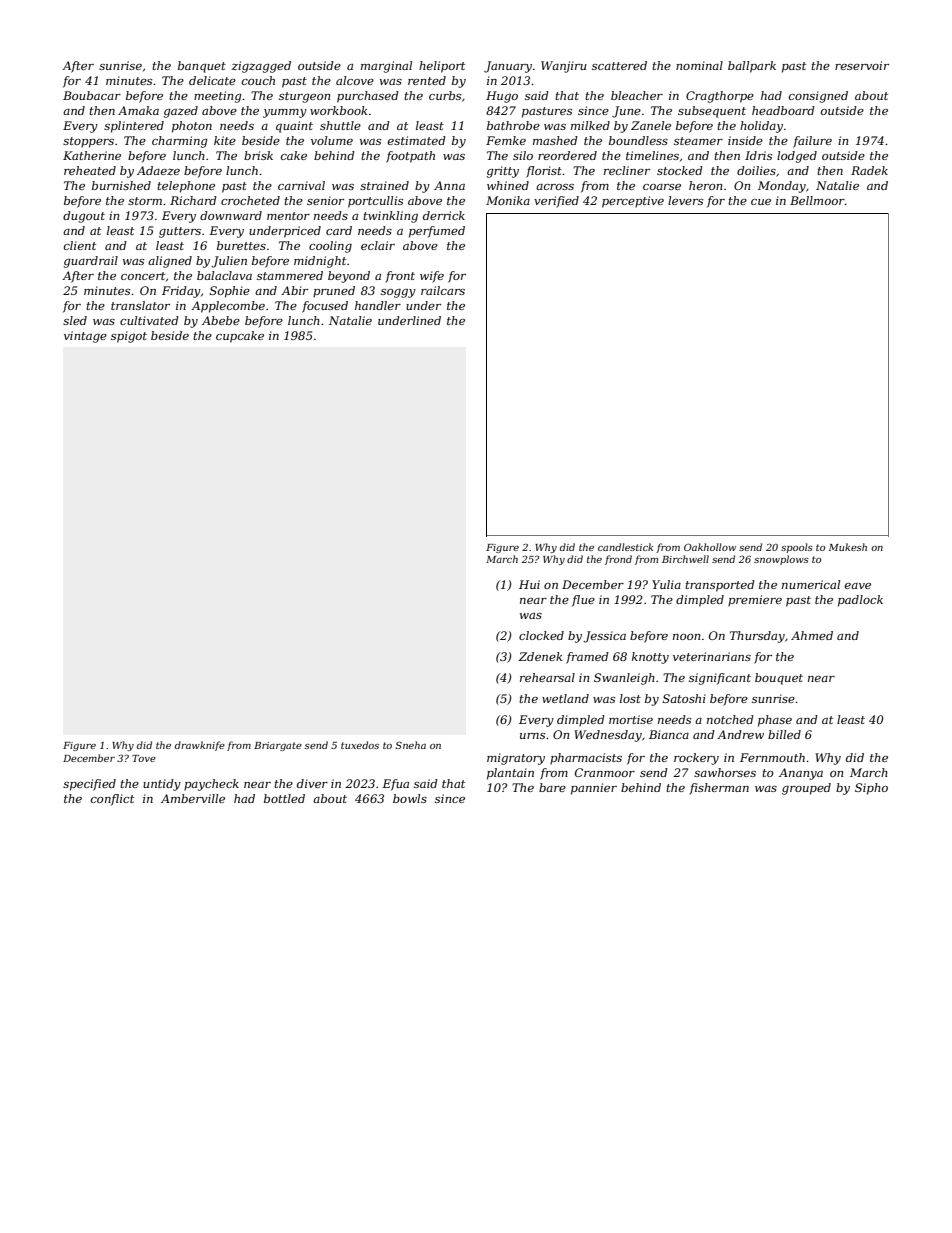 The height and width of the screenshot is (1233, 952). I want to click on January, so click(508, 67).
